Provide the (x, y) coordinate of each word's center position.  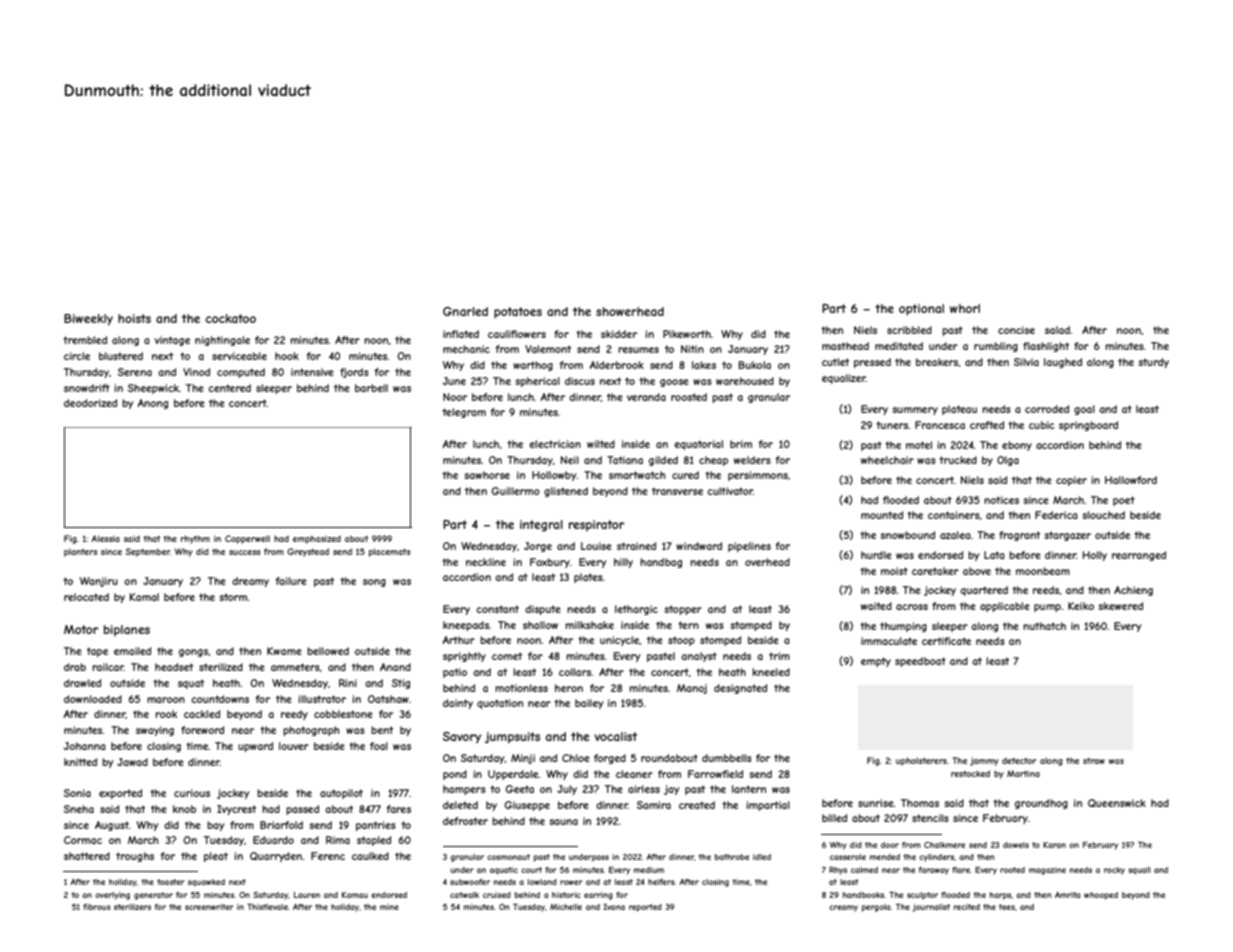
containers (954, 515)
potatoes (518, 313)
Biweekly (88, 320)
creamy (843, 908)
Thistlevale (267, 907)
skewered (1120, 606)
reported (645, 908)
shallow (540, 625)
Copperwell (247, 539)
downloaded (93, 699)
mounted (882, 515)
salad (1057, 330)
